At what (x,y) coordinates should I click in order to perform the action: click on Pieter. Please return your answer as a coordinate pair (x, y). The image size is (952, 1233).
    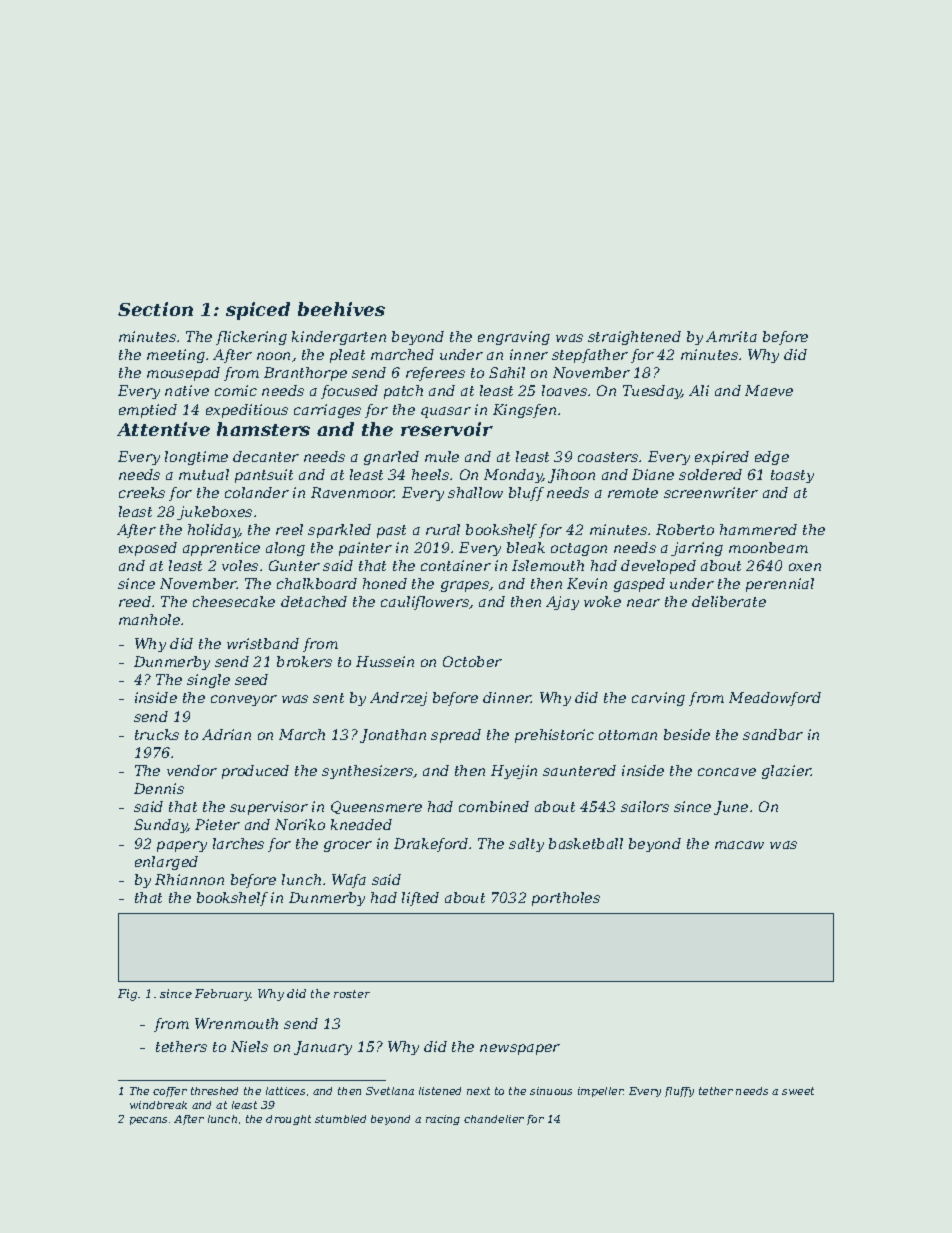
    Looking at the image, I should click on (217, 824).
